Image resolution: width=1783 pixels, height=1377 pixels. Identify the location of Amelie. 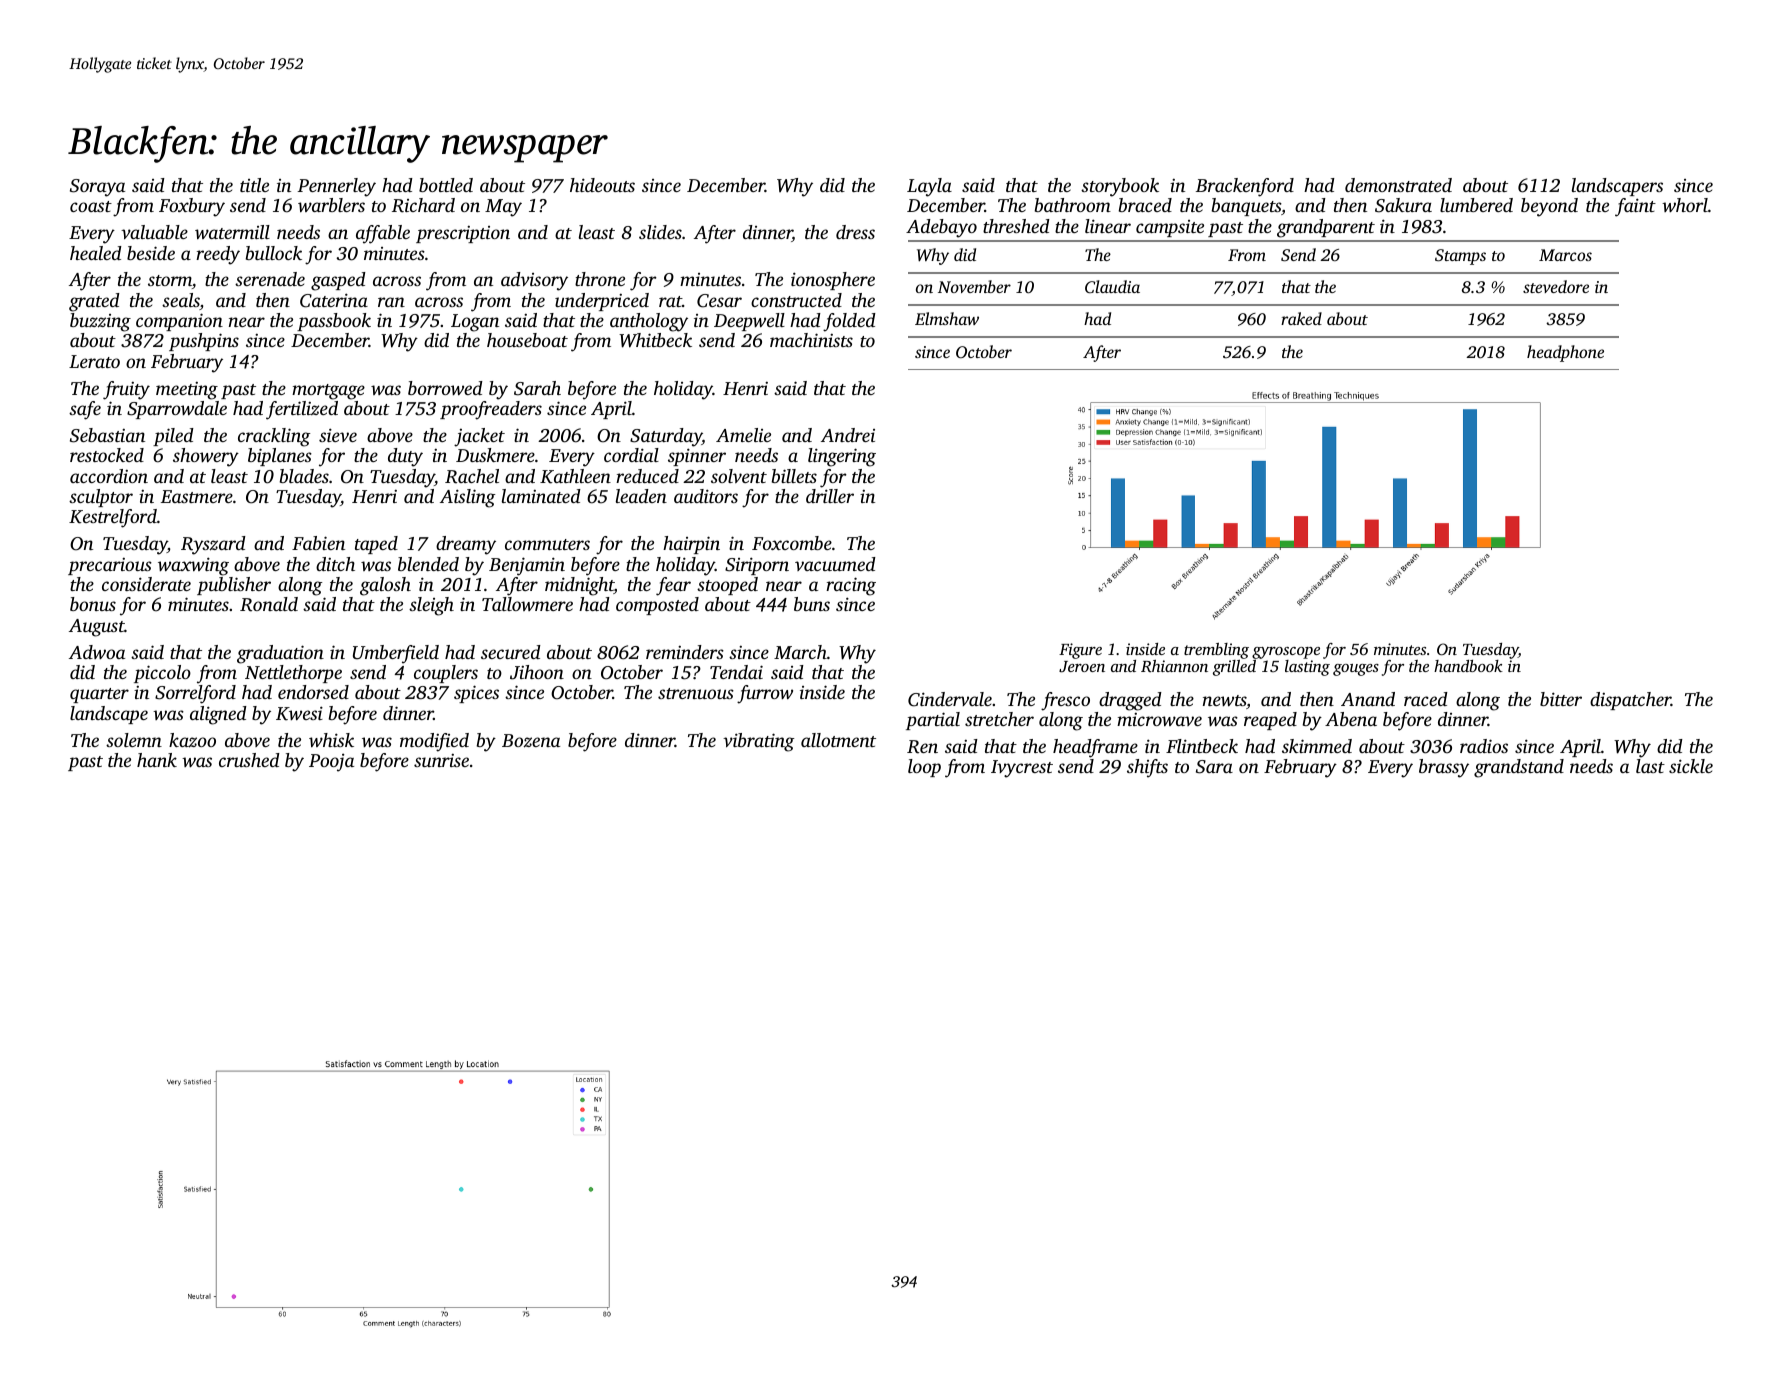
(743, 435).
